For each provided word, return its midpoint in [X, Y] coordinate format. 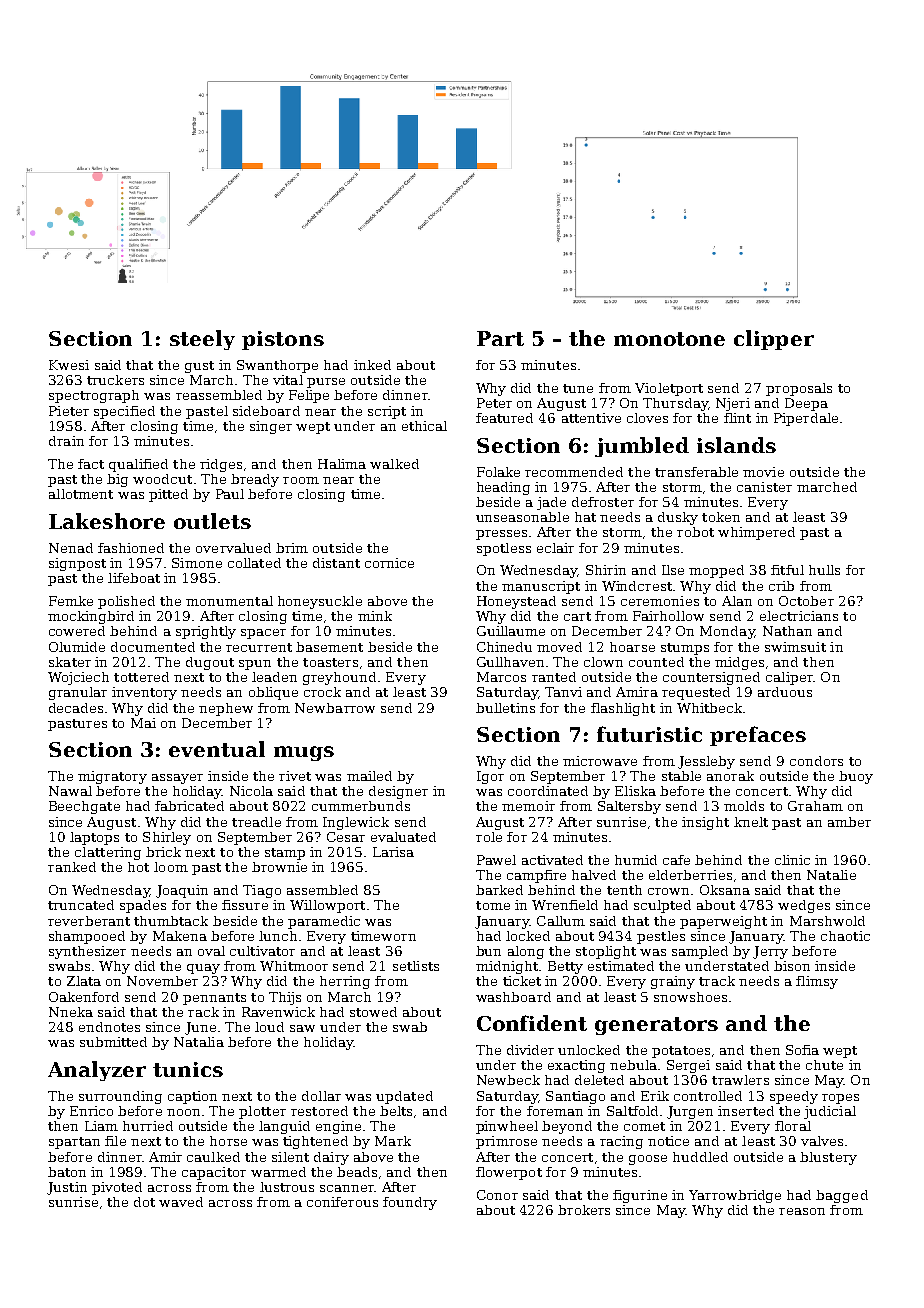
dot [144, 1202]
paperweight [723, 922]
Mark [393, 1141]
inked [372, 365]
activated [552, 860]
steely [202, 340]
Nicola [251, 791]
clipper [774, 340]
